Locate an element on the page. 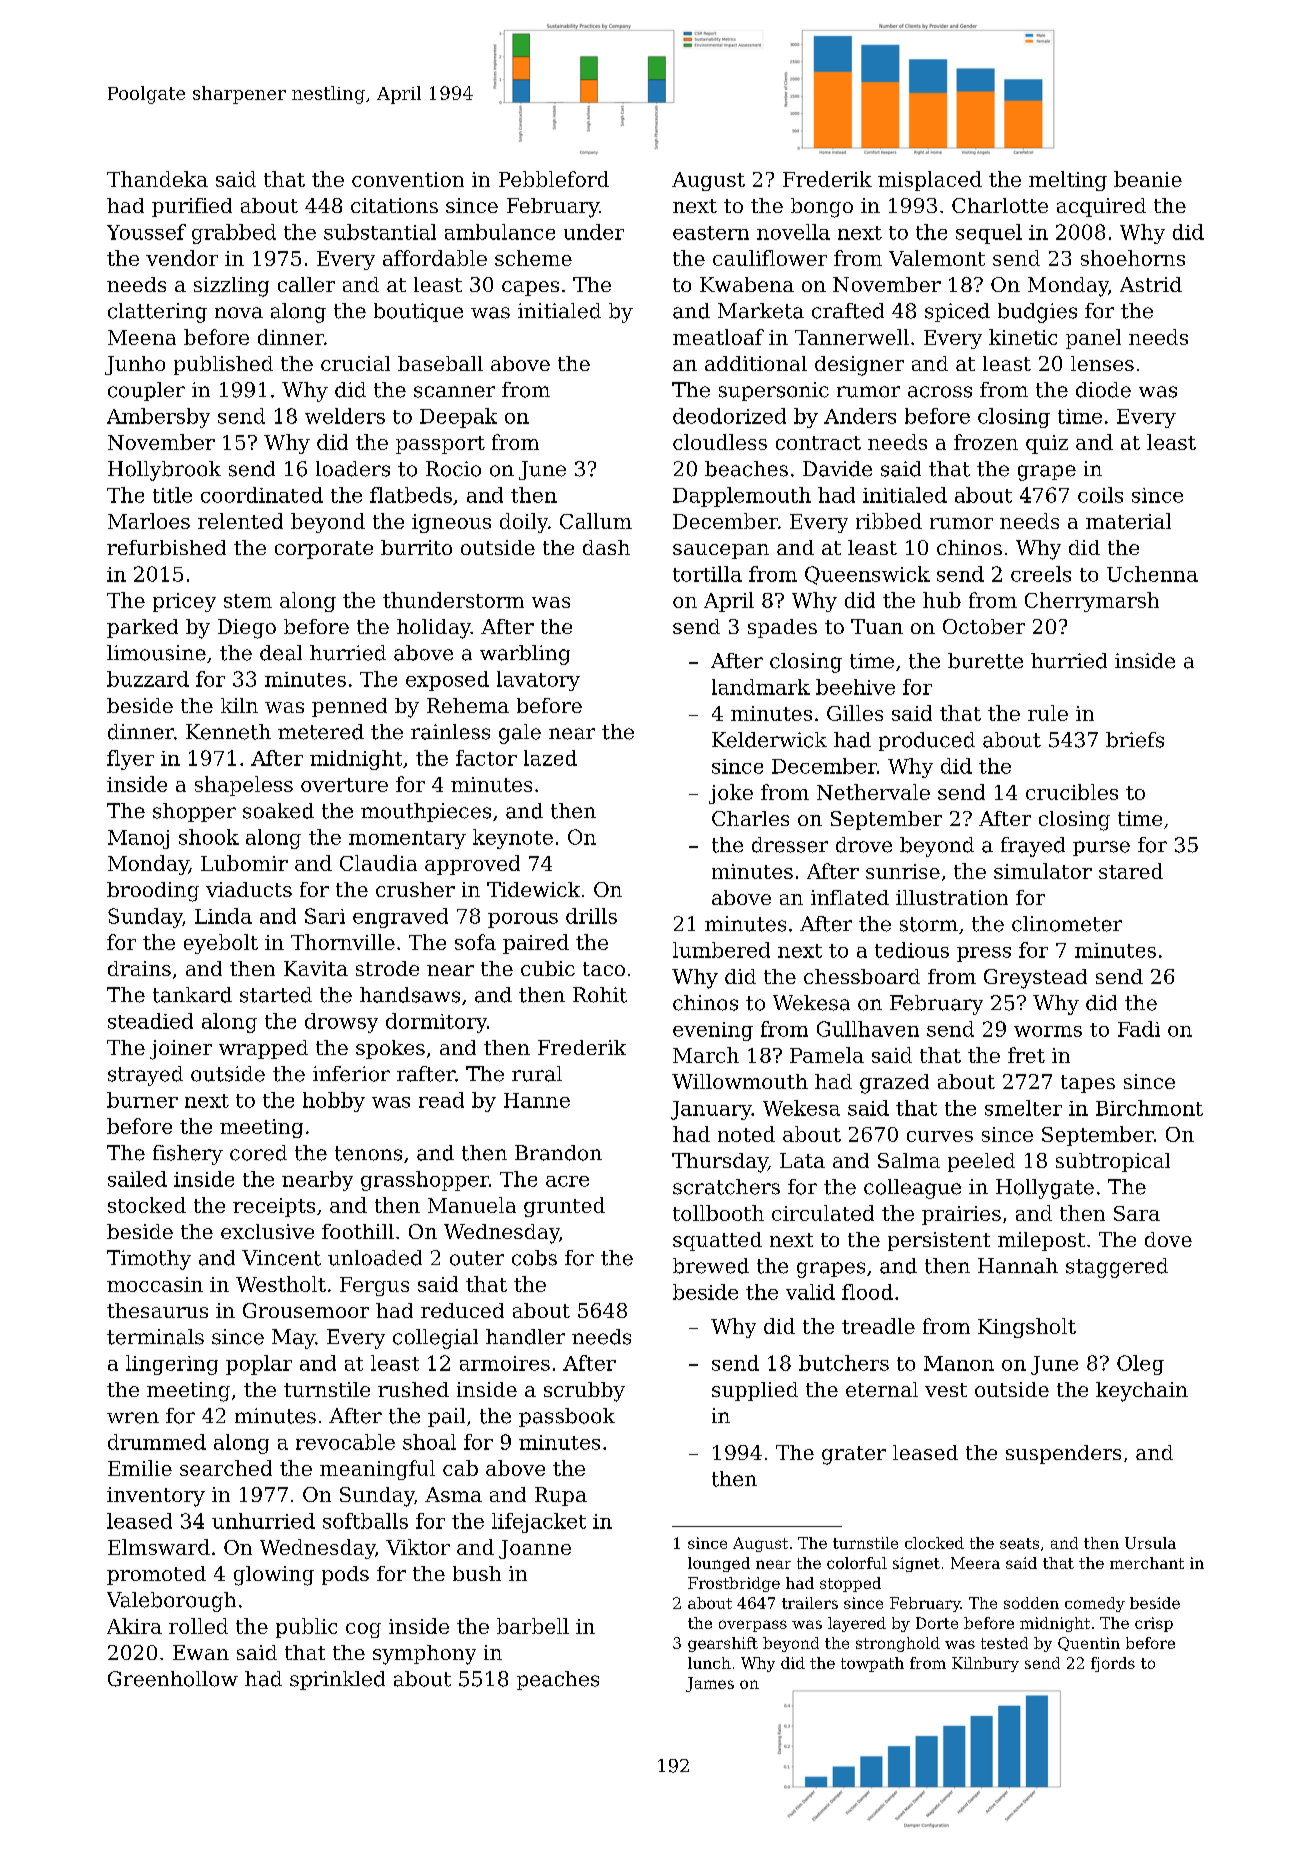 The width and height of the image is (1312, 1856). Marloes is located at coordinates (149, 521).
